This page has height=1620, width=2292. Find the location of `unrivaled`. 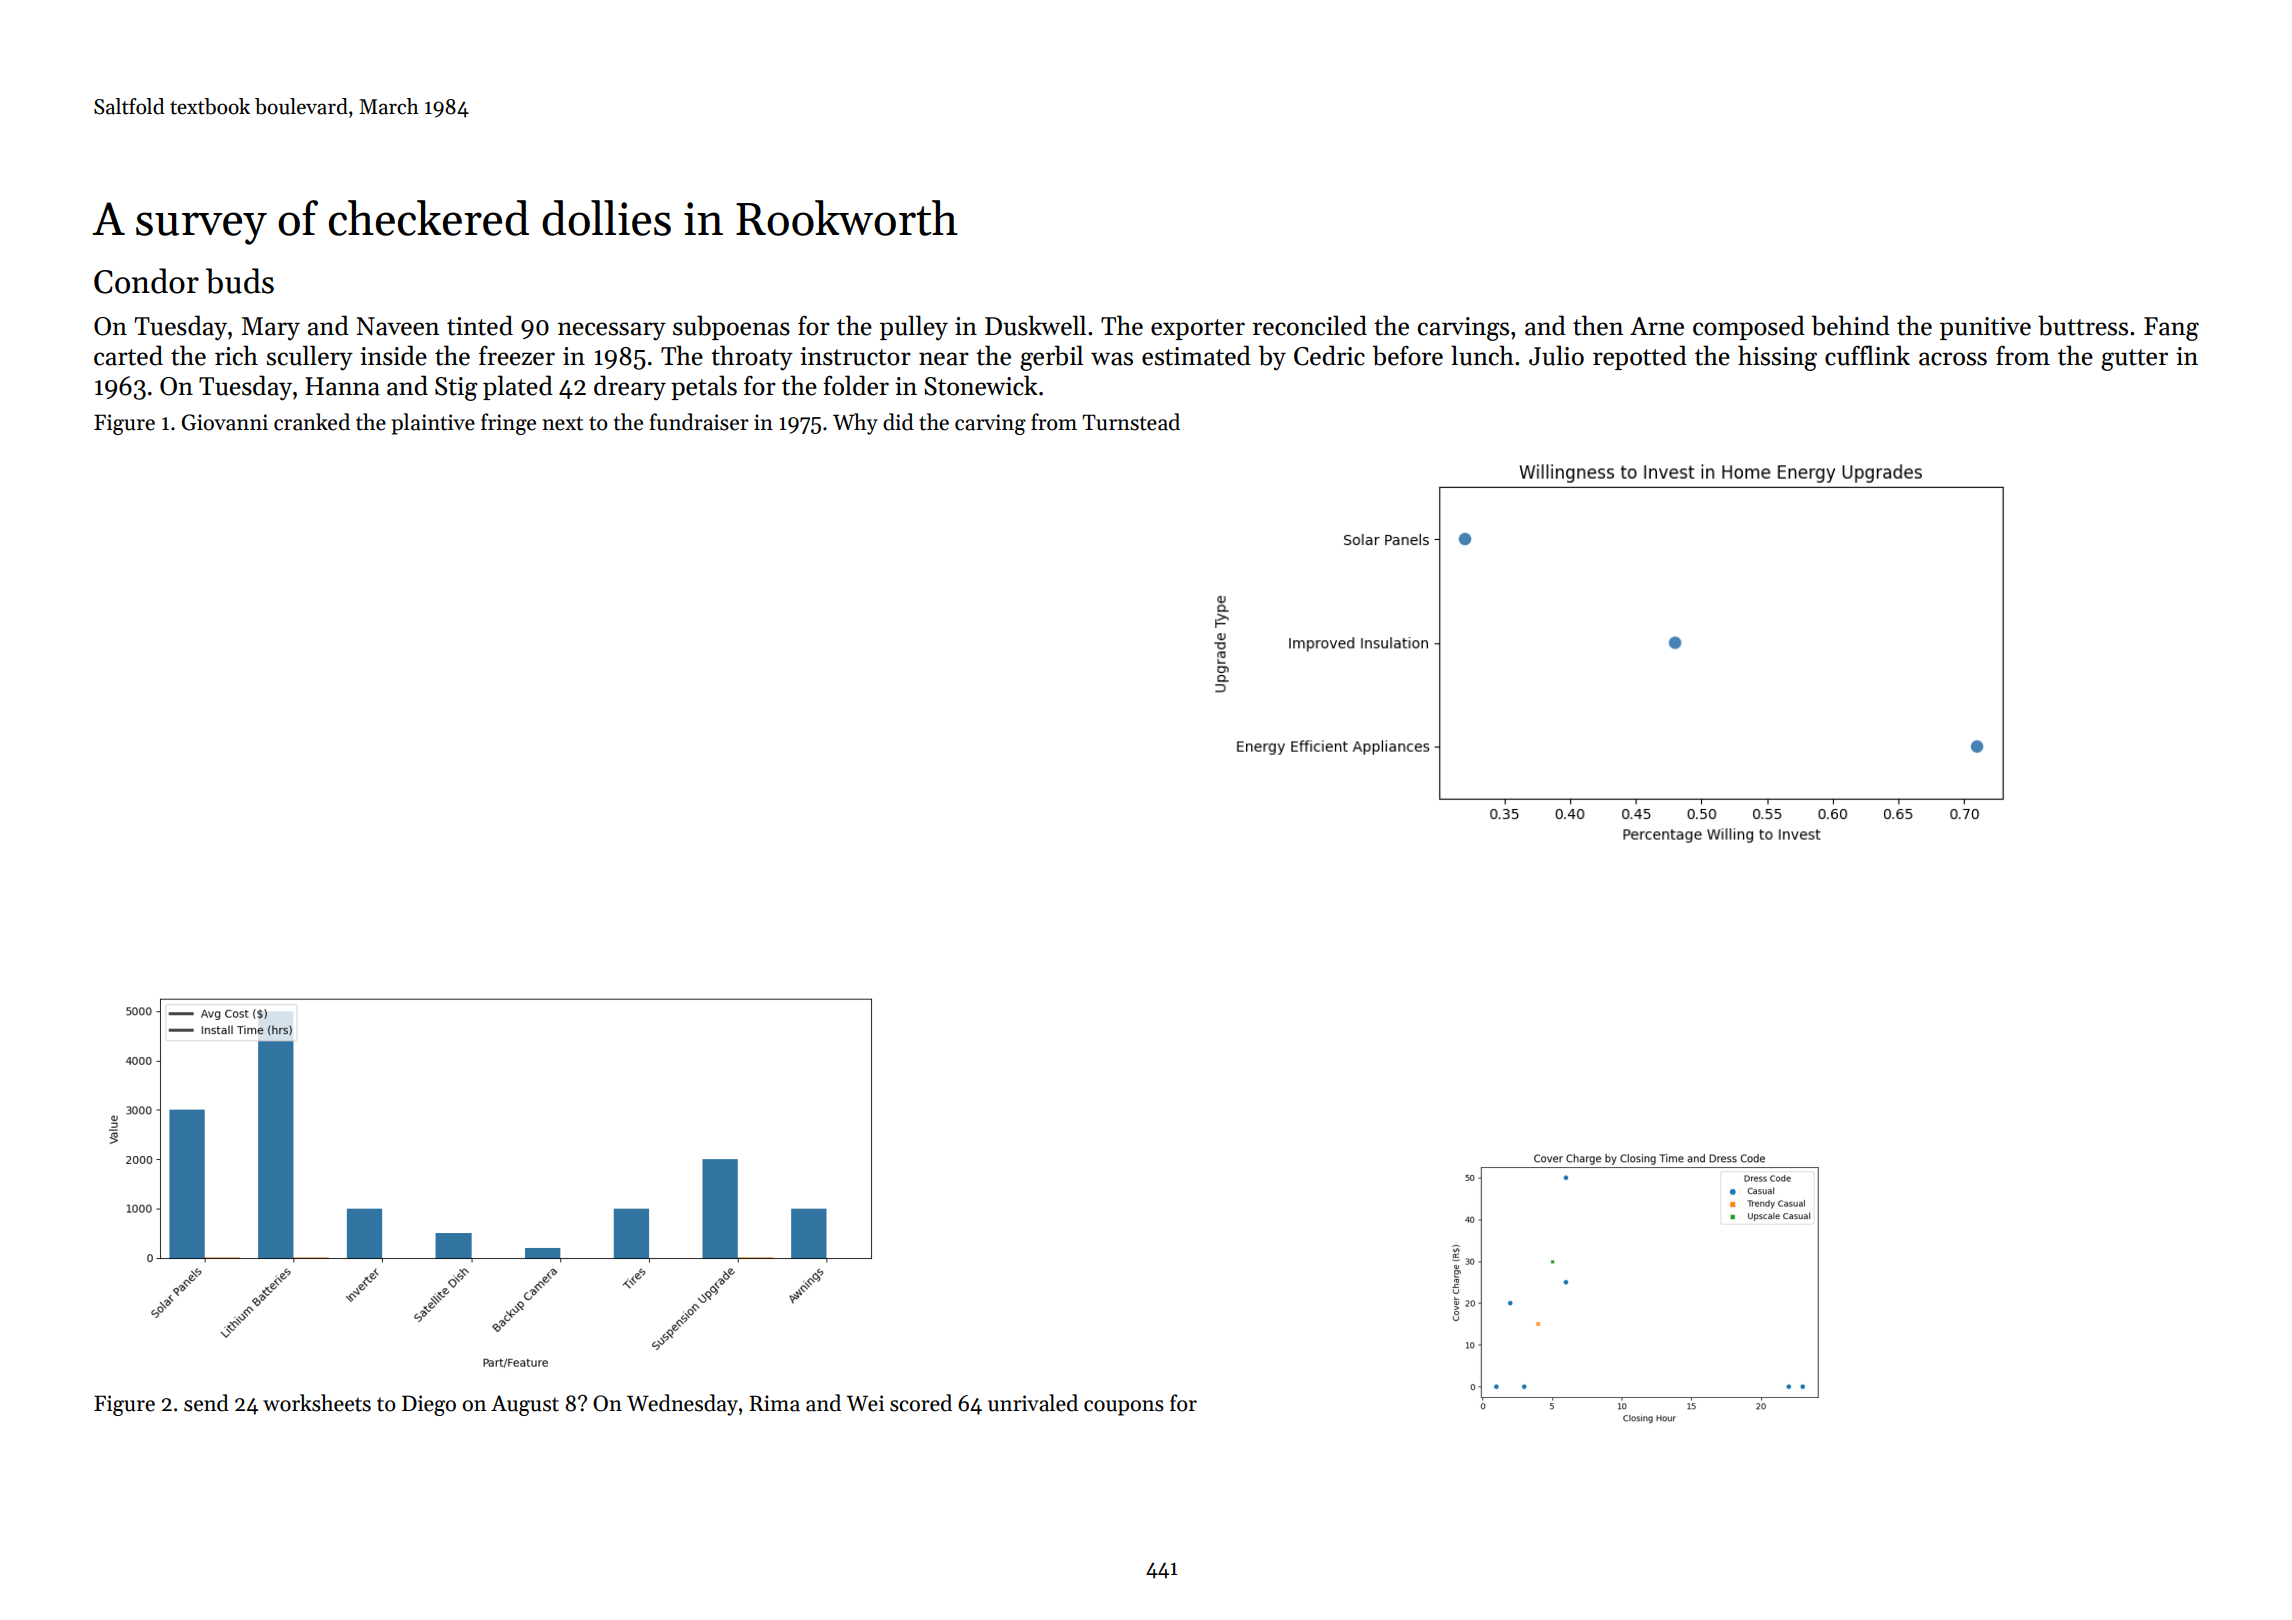

unrivaled is located at coordinates (1033, 1403).
